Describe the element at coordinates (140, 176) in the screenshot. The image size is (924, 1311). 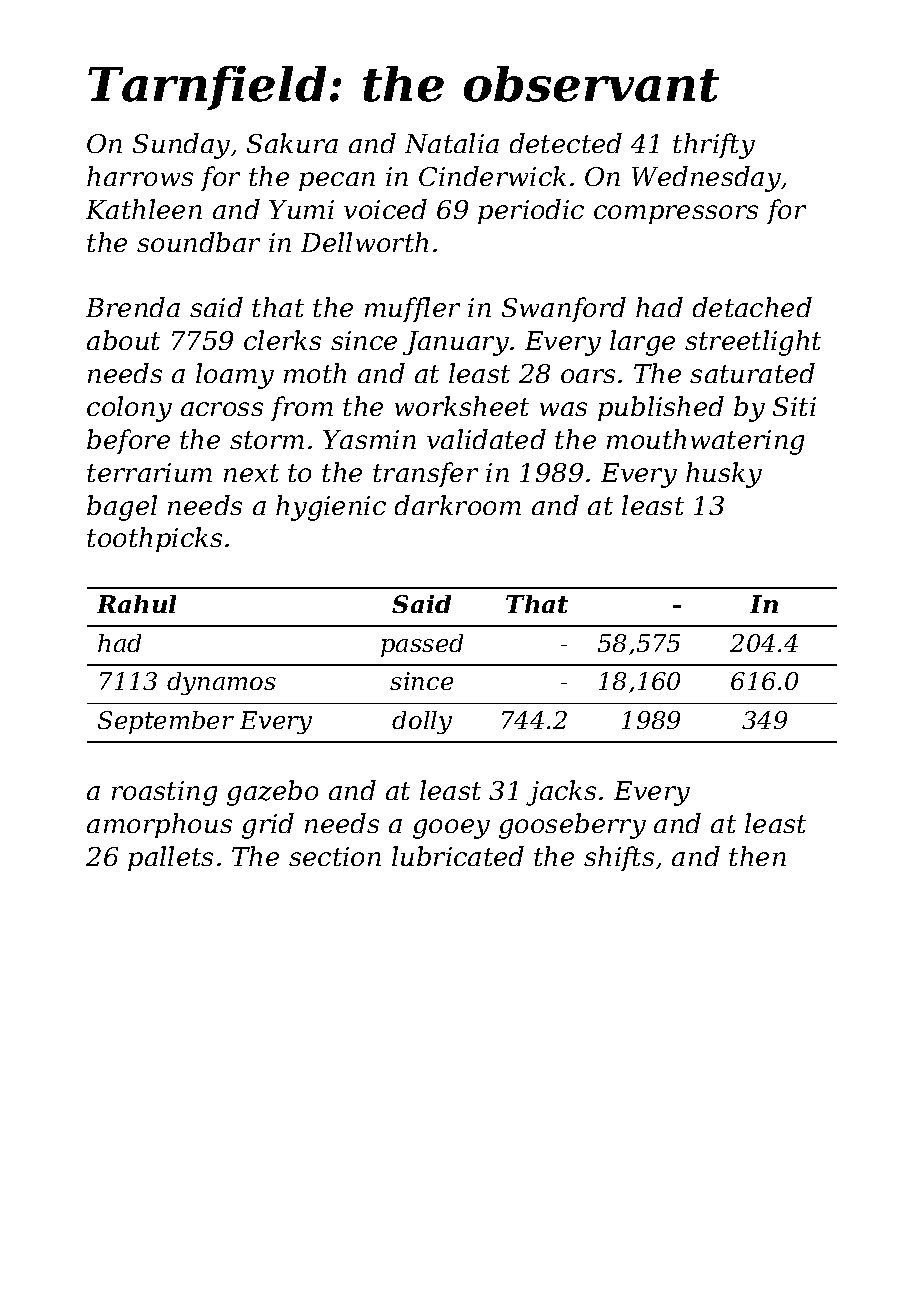
I see `harrows` at that location.
